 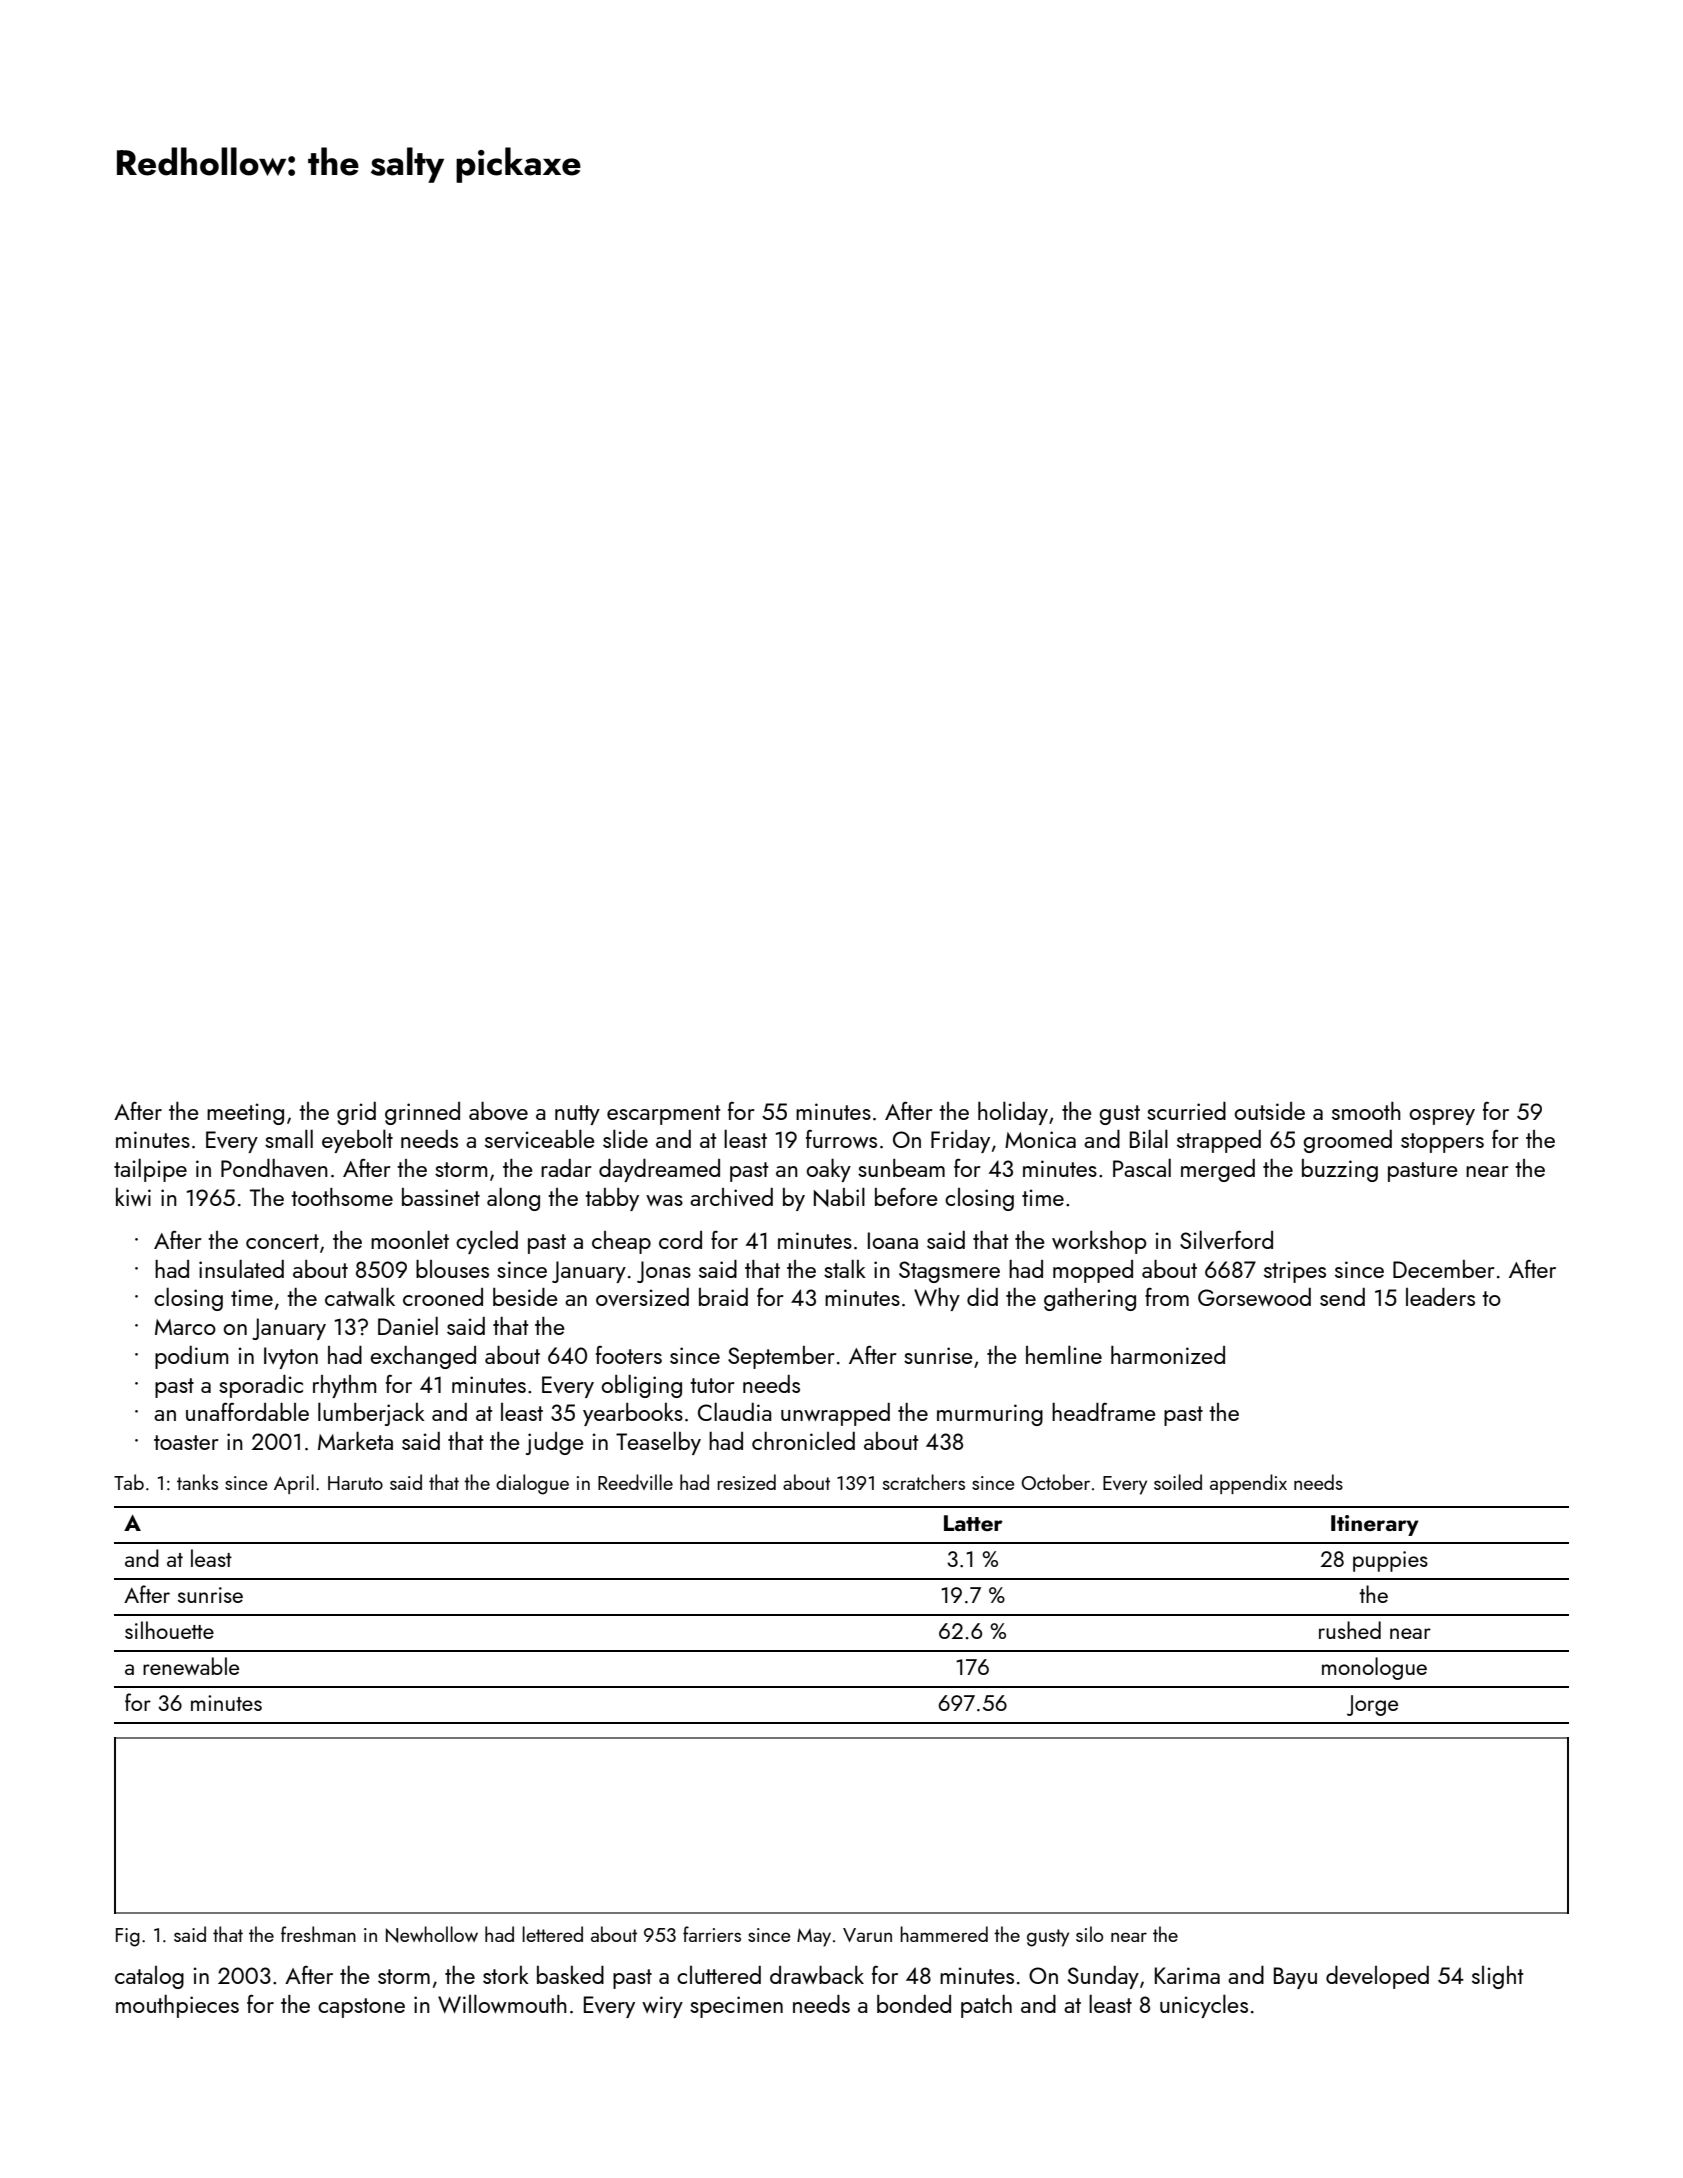 What do you see at coordinates (973, 1523) in the page?
I see `Latter` at bounding box center [973, 1523].
